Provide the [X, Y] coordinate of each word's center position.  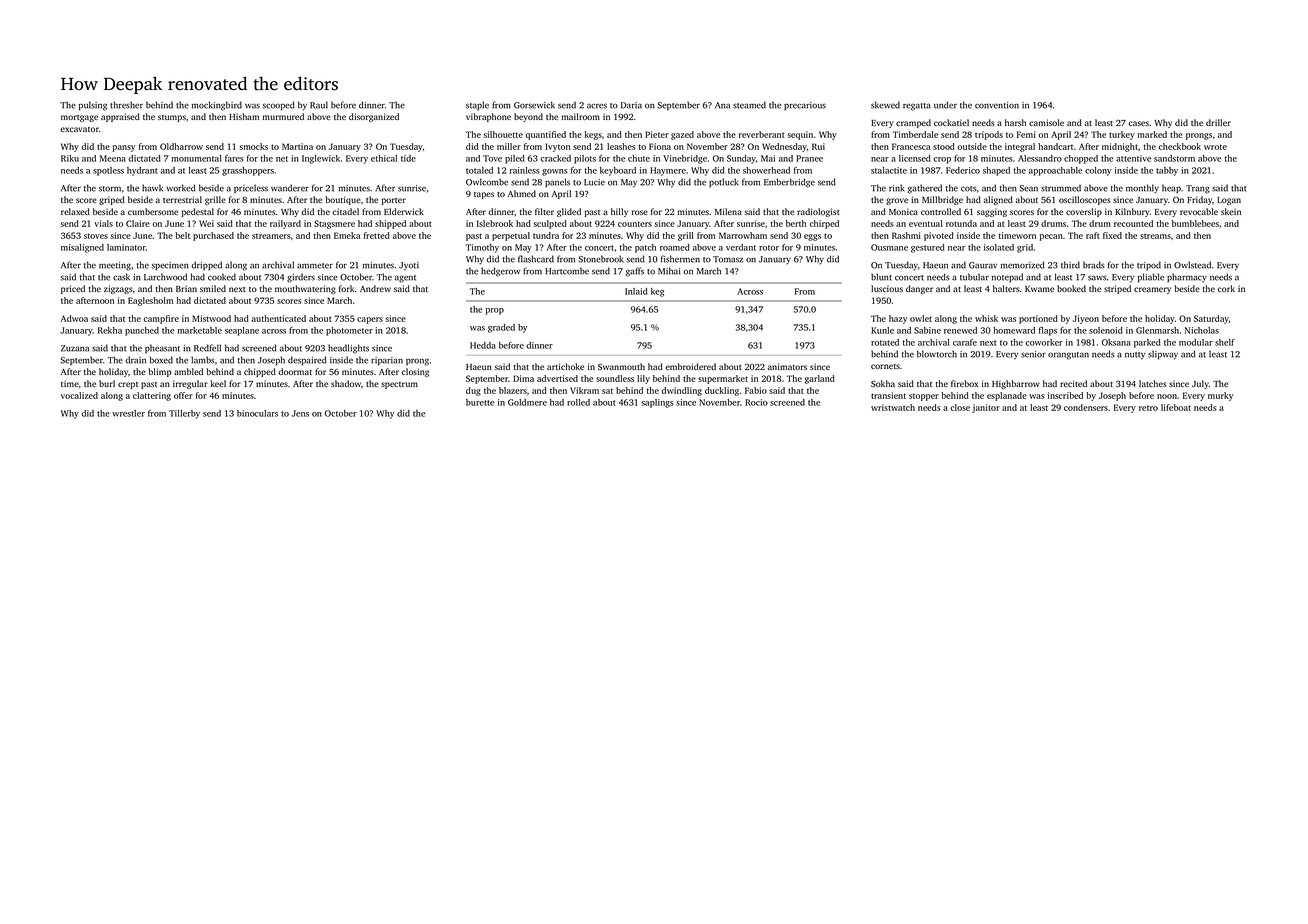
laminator [126, 247]
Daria [631, 105]
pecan [1051, 237]
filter [544, 211]
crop [942, 160]
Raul [319, 105]
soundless [615, 378]
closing [415, 372]
